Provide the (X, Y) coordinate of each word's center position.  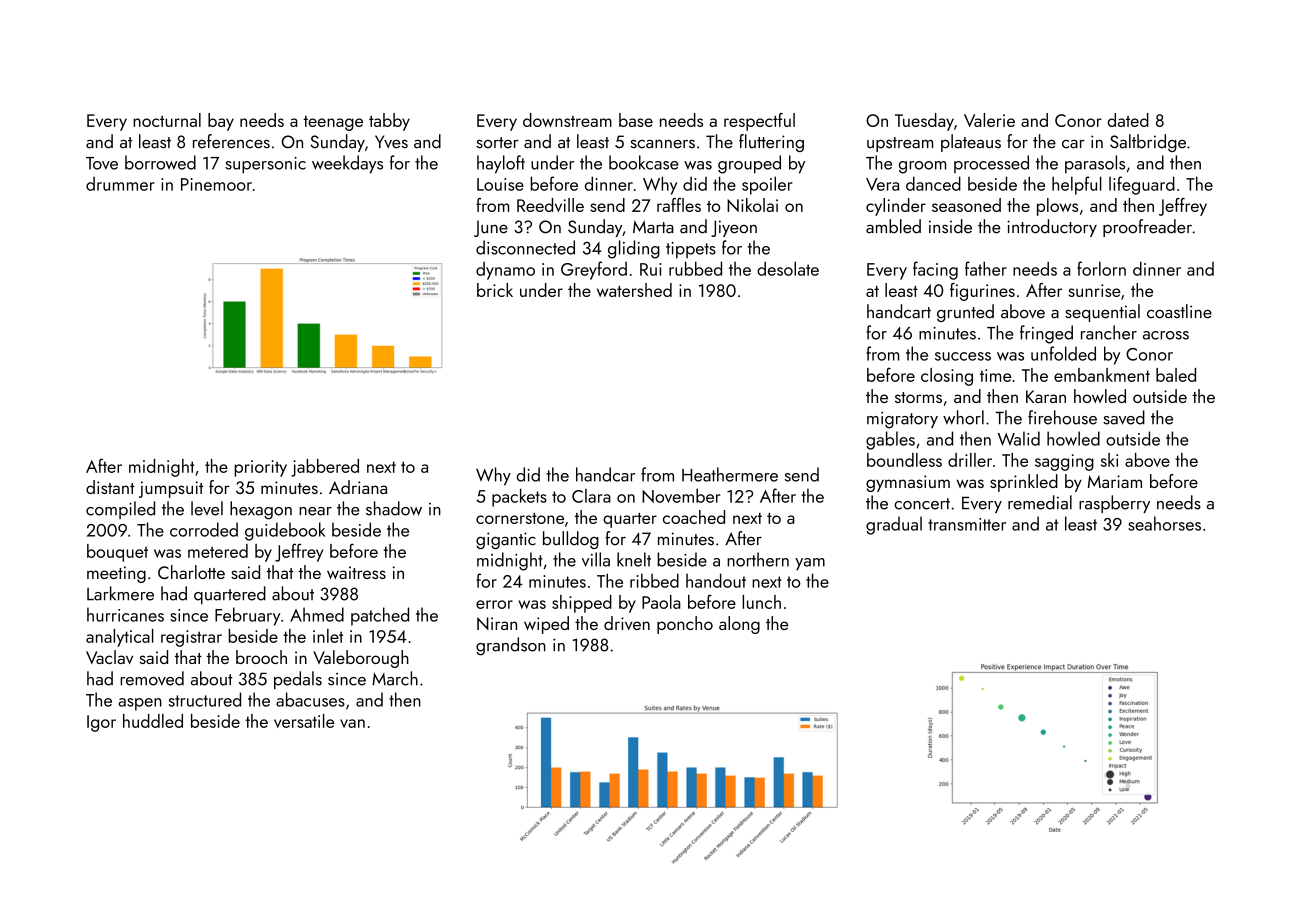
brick (495, 290)
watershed (634, 290)
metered (218, 551)
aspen (140, 704)
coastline (1179, 311)
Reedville (550, 205)
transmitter (967, 524)
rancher (1109, 332)
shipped (582, 604)
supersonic (265, 165)
